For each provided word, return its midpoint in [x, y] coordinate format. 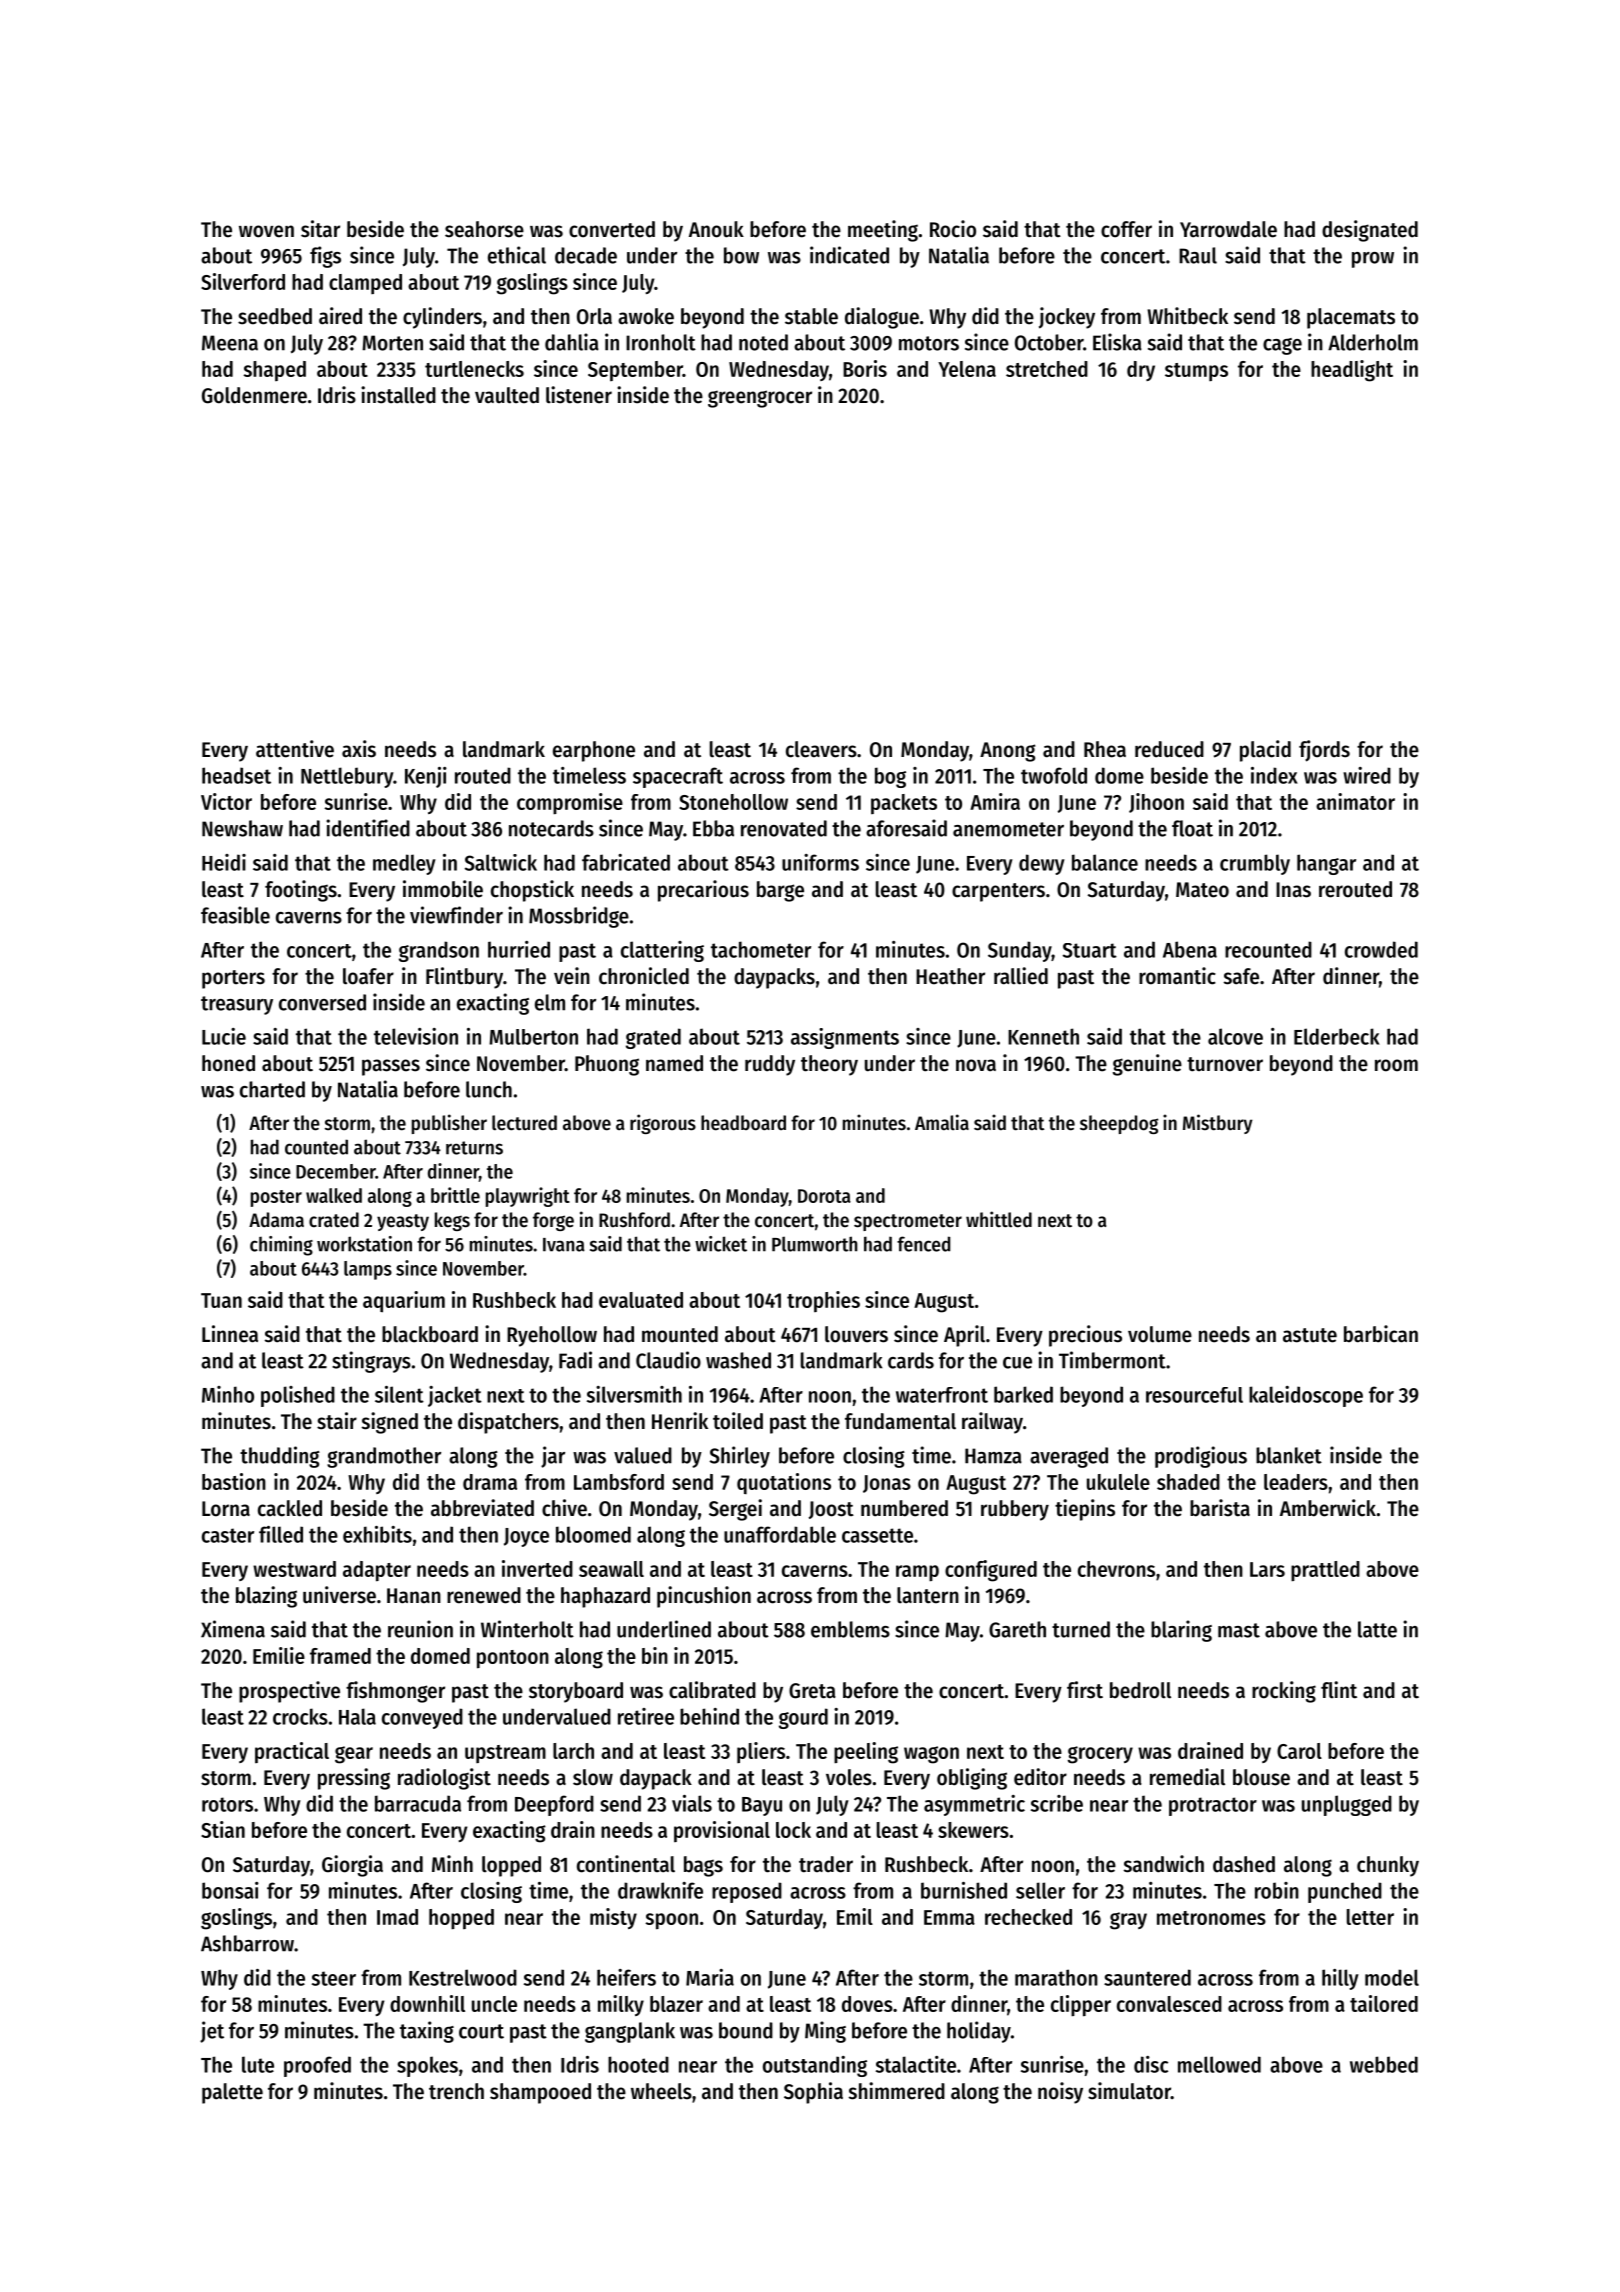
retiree [646, 1716]
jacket [455, 1396]
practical [292, 1752]
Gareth [1017, 1629]
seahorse [484, 229]
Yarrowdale [1228, 229]
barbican [1381, 1334]
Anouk [716, 229]
